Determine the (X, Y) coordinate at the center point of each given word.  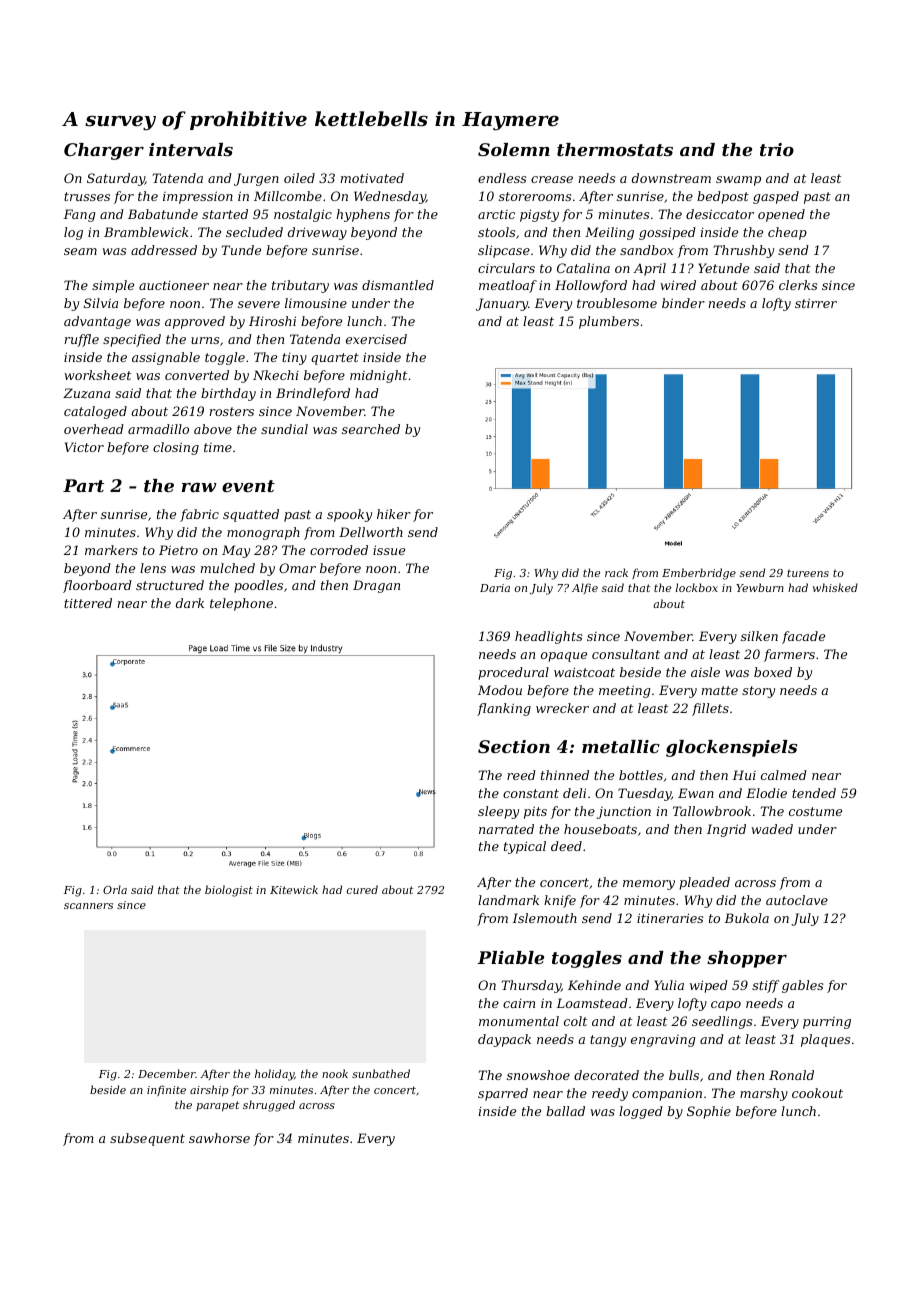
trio (777, 149)
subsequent (147, 1139)
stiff (765, 986)
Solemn (514, 149)
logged (641, 1112)
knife (560, 901)
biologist (229, 891)
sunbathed (381, 1073)
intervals (191, 149)
